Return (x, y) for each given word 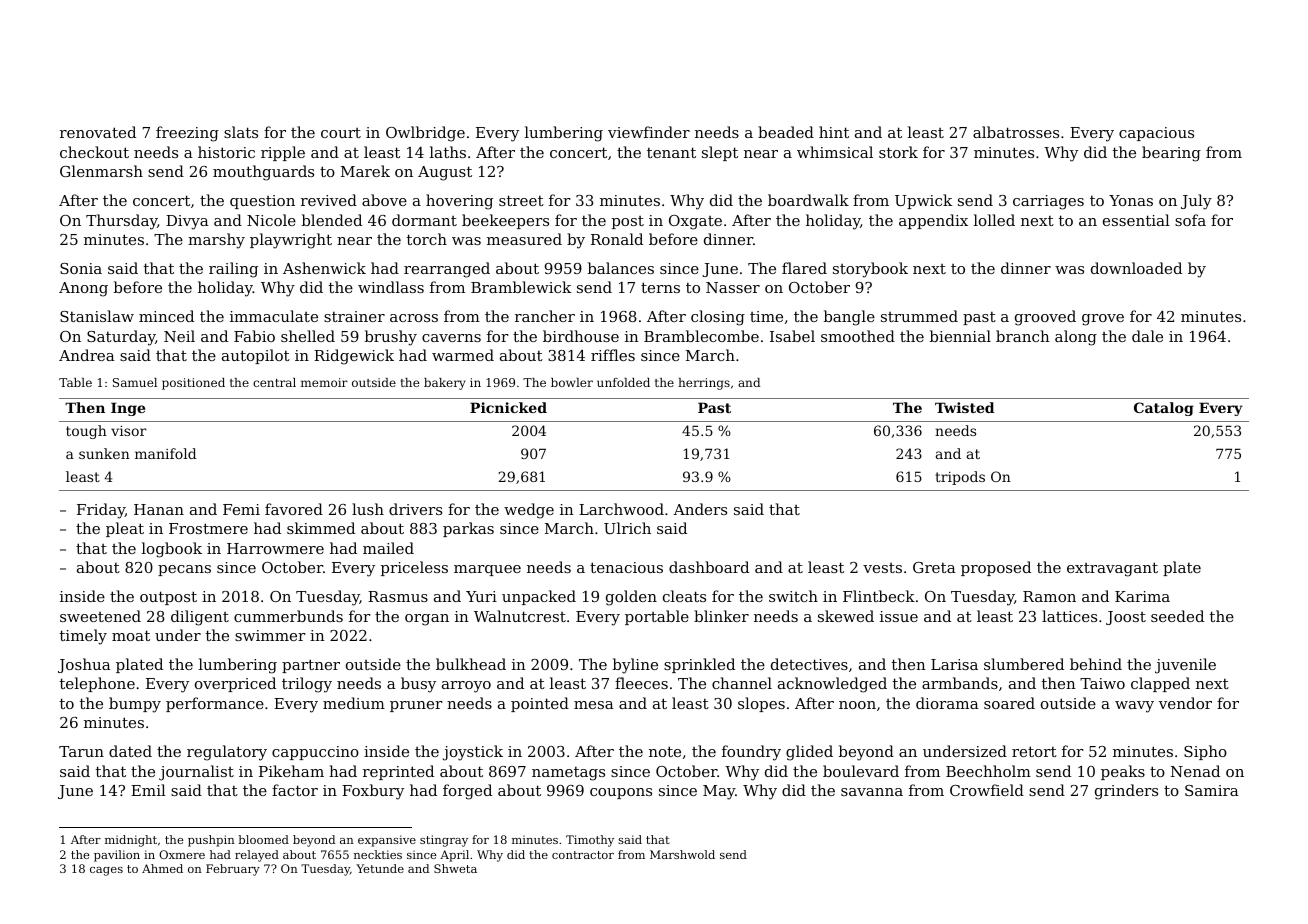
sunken (104, 453)
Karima (1142, 596)
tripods (960, 478)
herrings (704, 384)
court (341, 133)
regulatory (227, 753)
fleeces (641, 683)
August (445, 173)
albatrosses (1016, 132)
